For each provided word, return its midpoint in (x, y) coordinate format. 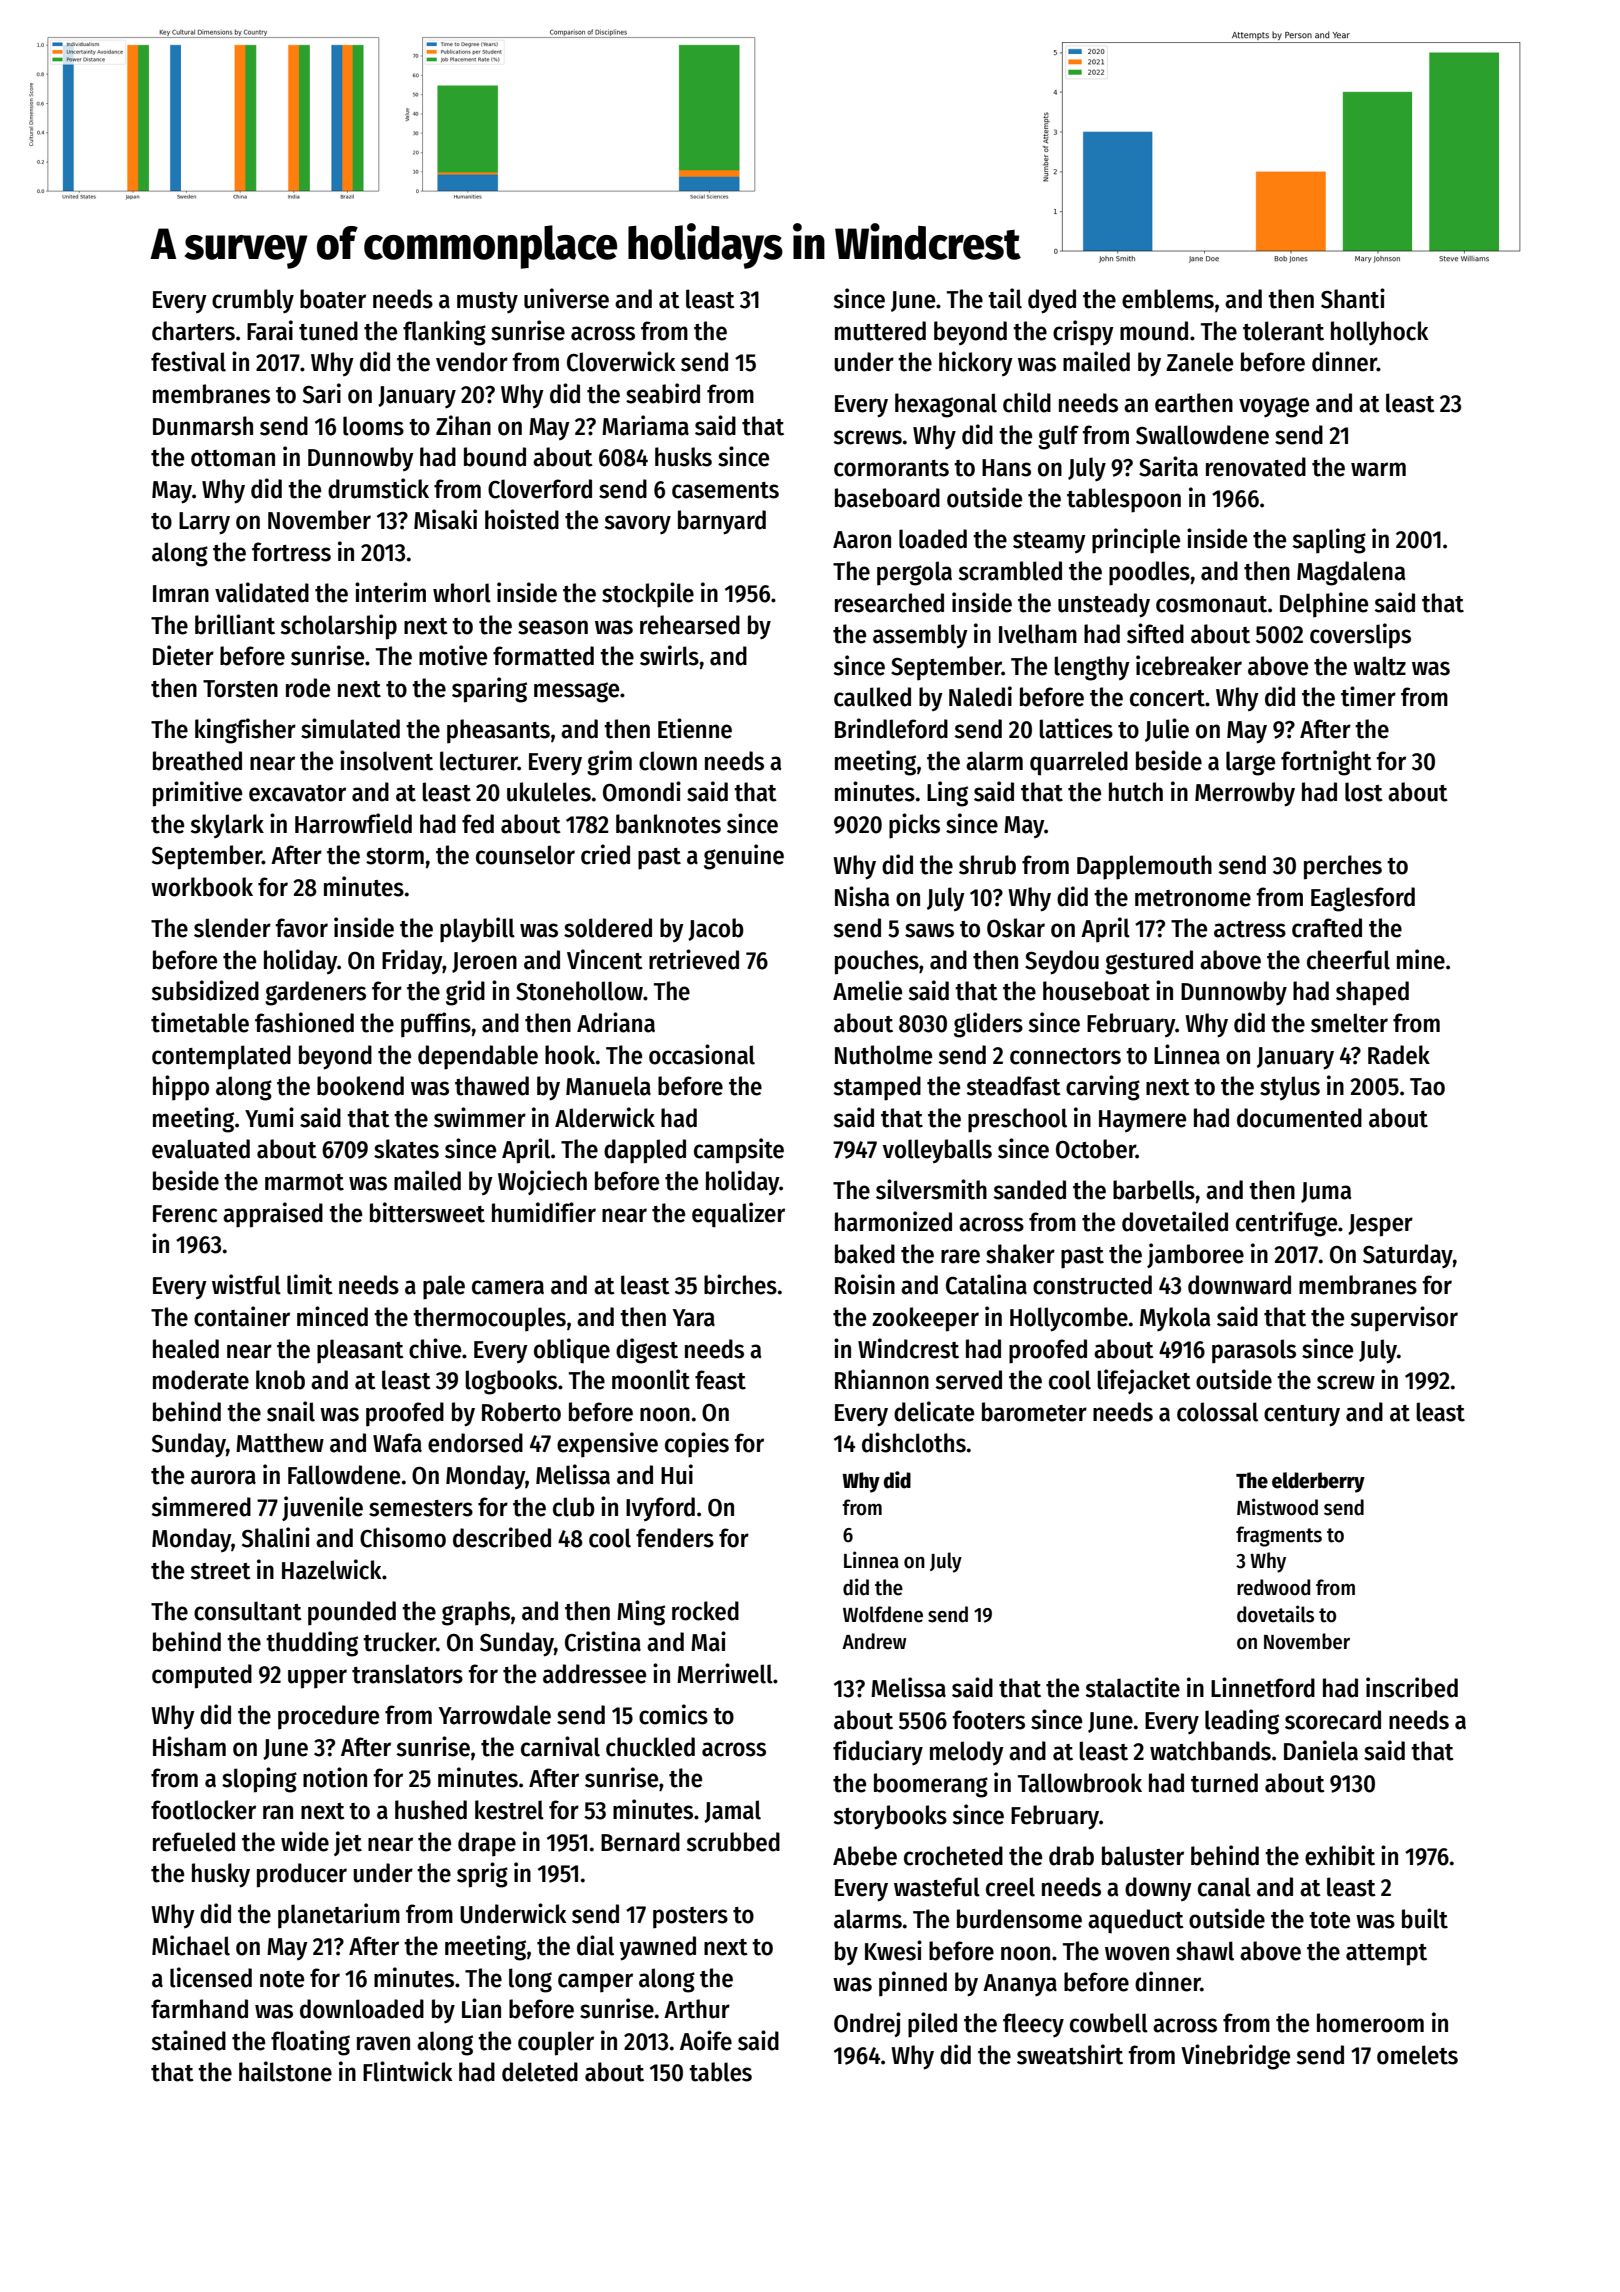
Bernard (640, 1842)
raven (383, 2043)
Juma (1326, 1192)
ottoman (233, 458)
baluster (1143, 1856)
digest (647, 1351)
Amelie (867, 990)
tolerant (1283, 331)
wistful (246, 1284)
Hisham (189, 1746)
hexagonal (946, 405)
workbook (202, 887)
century (1302, 1416)
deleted (540, 2072)
